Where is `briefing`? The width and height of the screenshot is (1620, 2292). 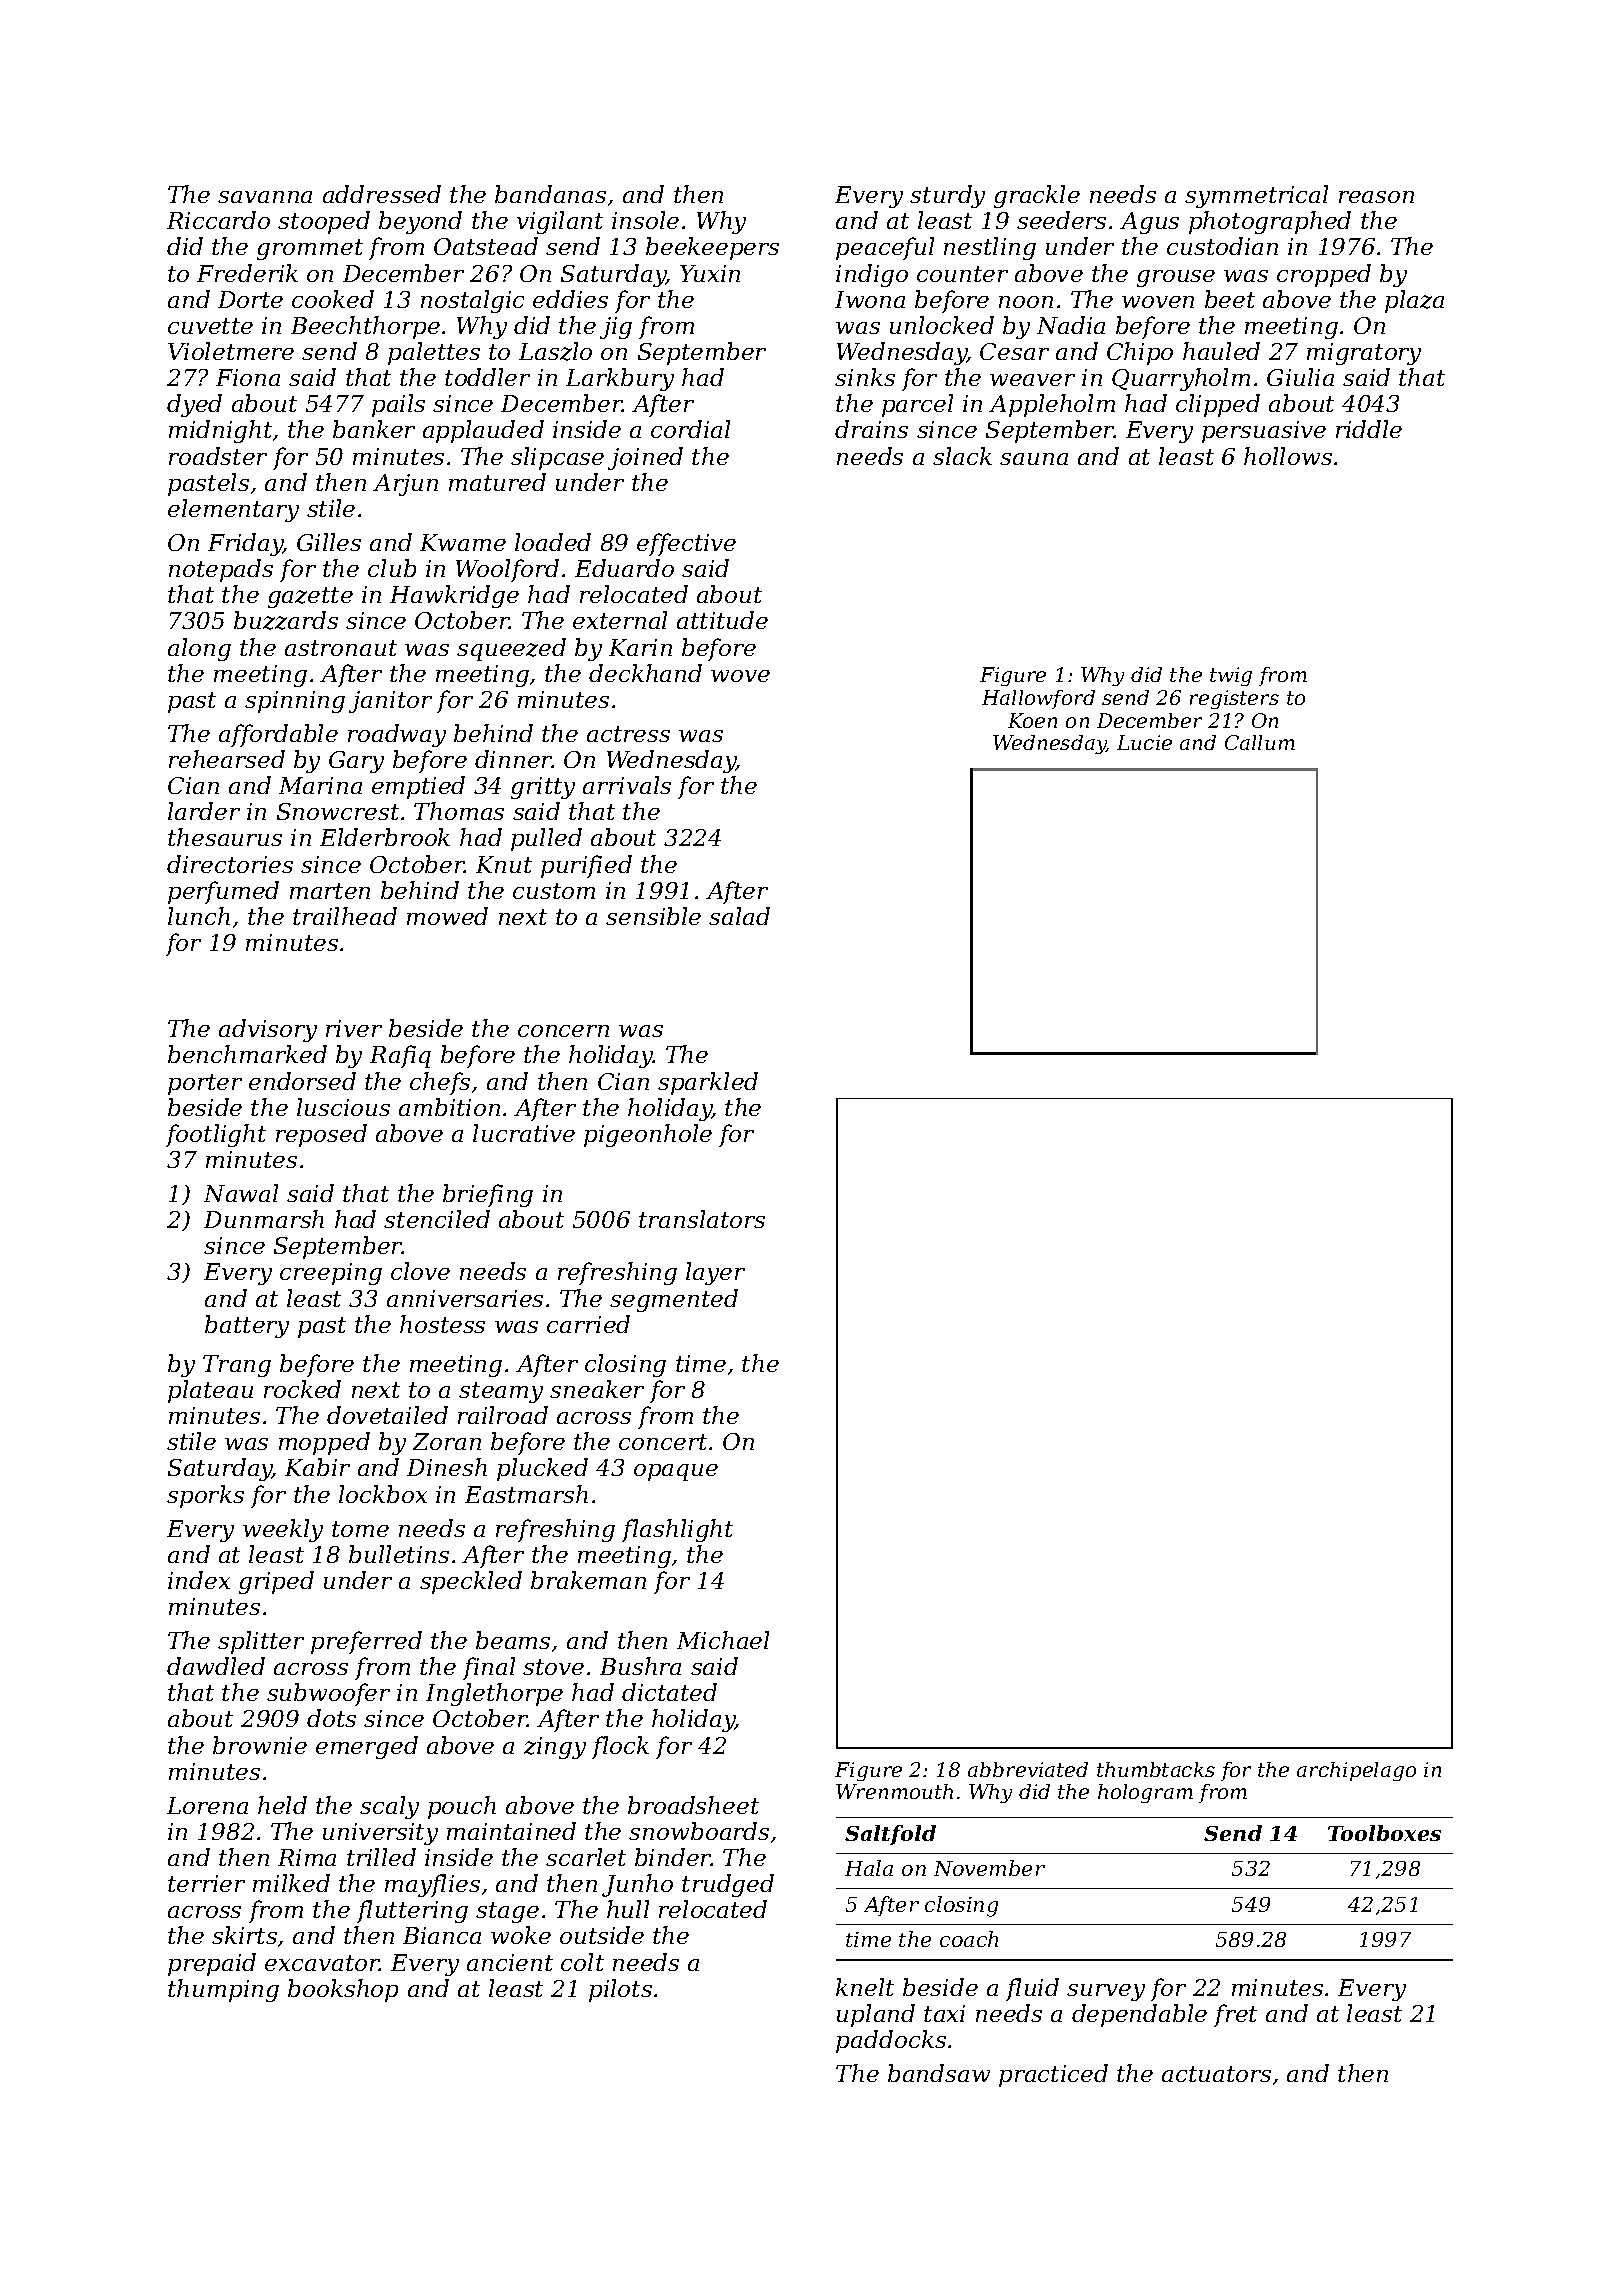
briefing is located at coordinates (488, 1195).
